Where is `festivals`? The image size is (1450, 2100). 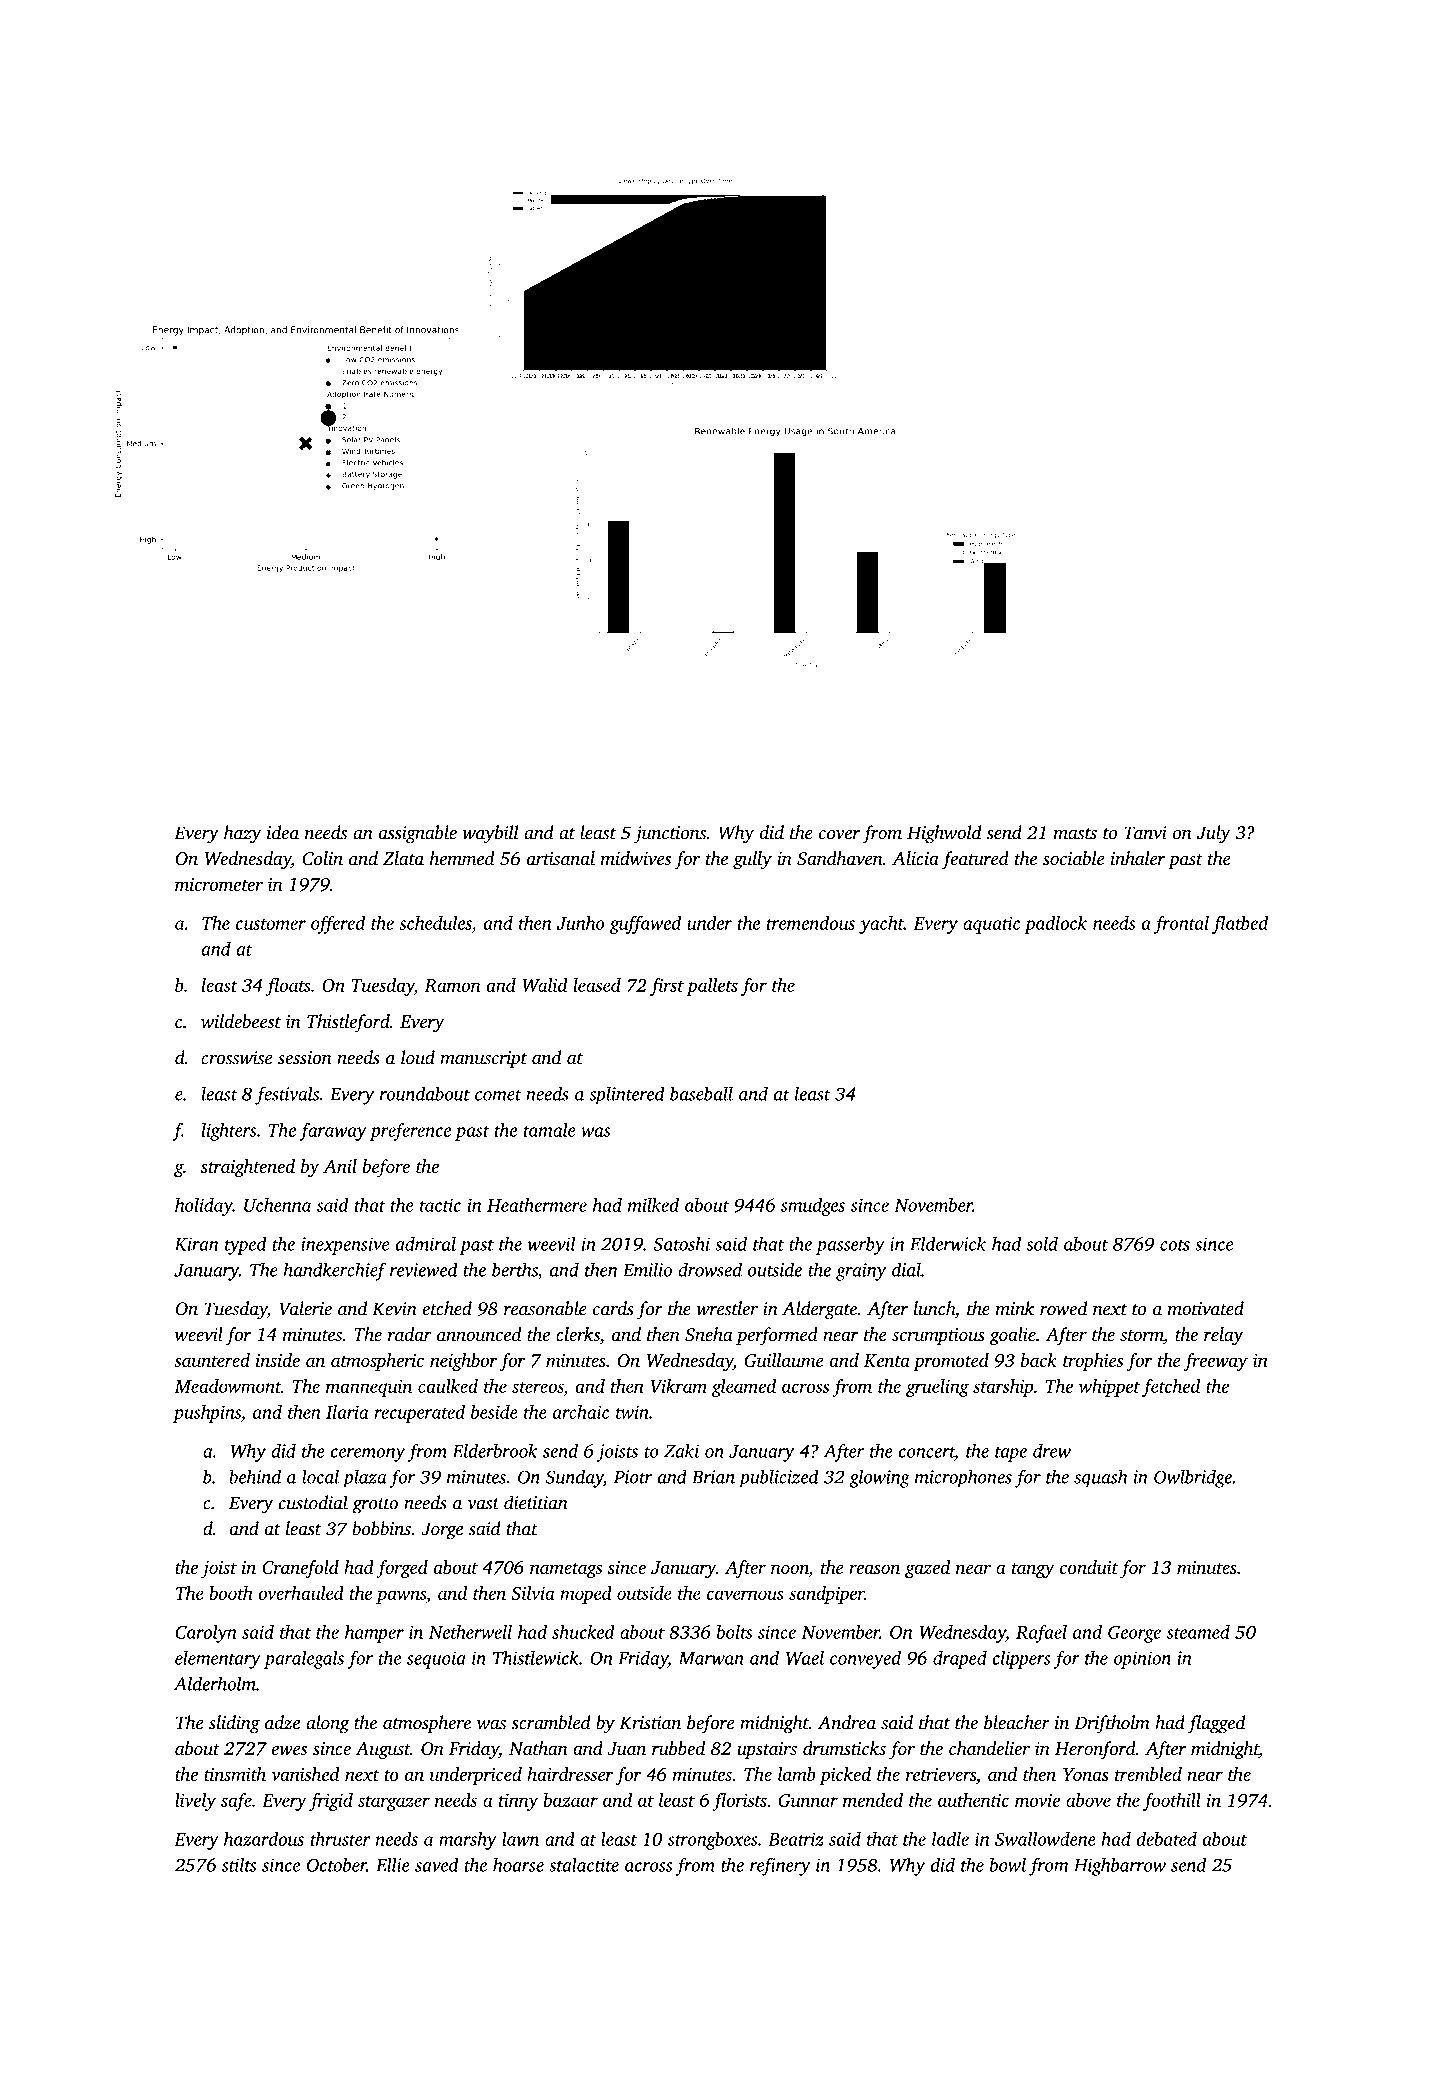 festivals is located at coordinates (287, 1095).
